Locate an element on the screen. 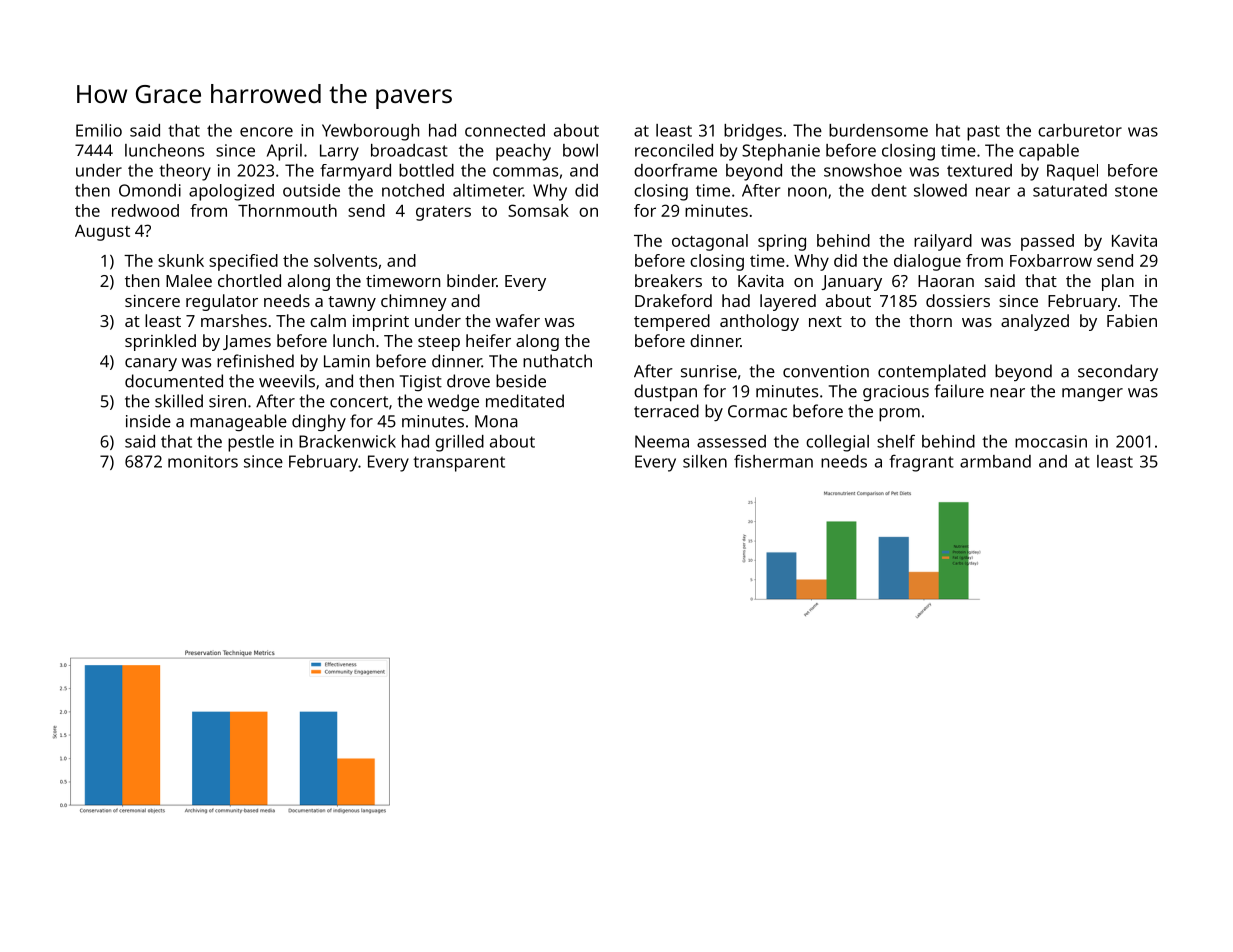  pestle is located at coordinates (251, 443).
